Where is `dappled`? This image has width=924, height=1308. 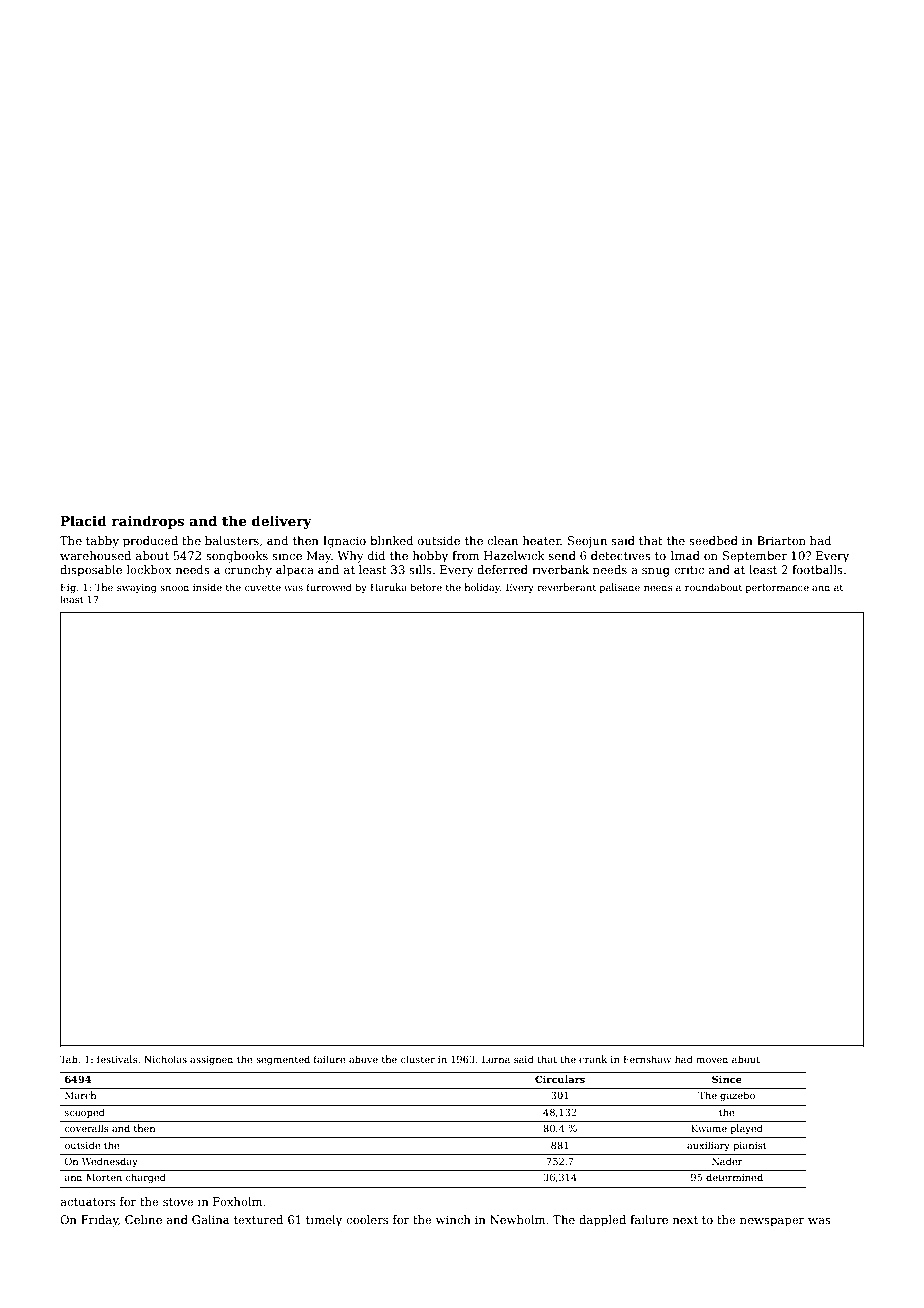
dappled is located at coordinates (602, 1221).
